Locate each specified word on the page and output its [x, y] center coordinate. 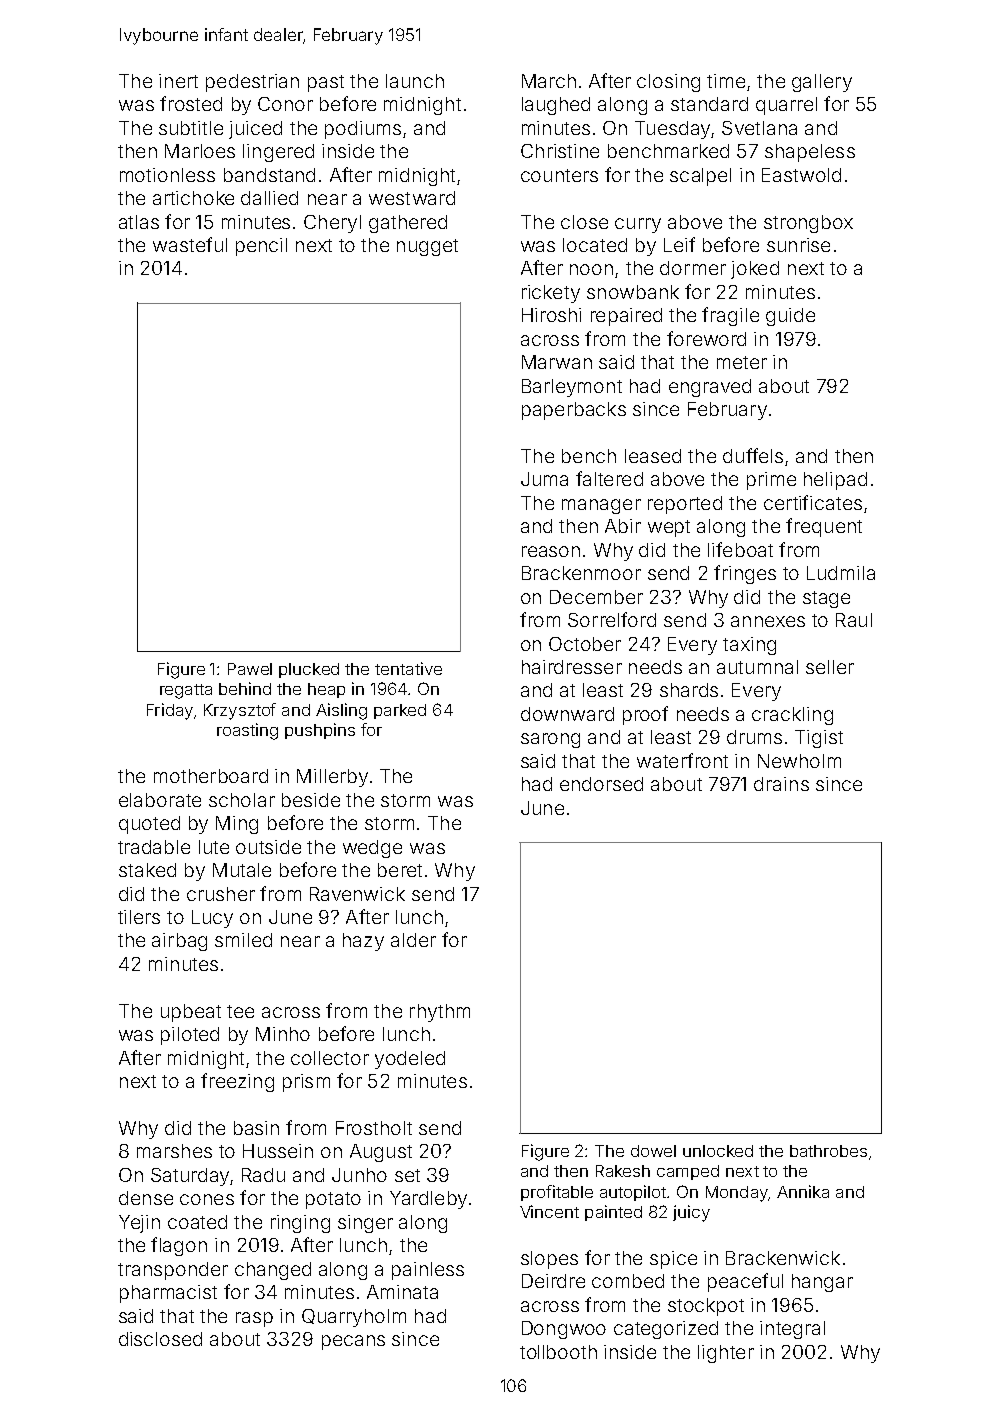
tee [240, 1011]
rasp [254, 1319]
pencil [261, 247]
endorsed [601, 784]
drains [781, 784]
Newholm [799, 761]
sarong [550, 740]
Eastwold [801, 175]
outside [268, 847]
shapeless [810, 153]
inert [178, 81]
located [595, 245]
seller [830, 667]
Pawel [250, 669]
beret [400, 870]
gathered [408, 224]
